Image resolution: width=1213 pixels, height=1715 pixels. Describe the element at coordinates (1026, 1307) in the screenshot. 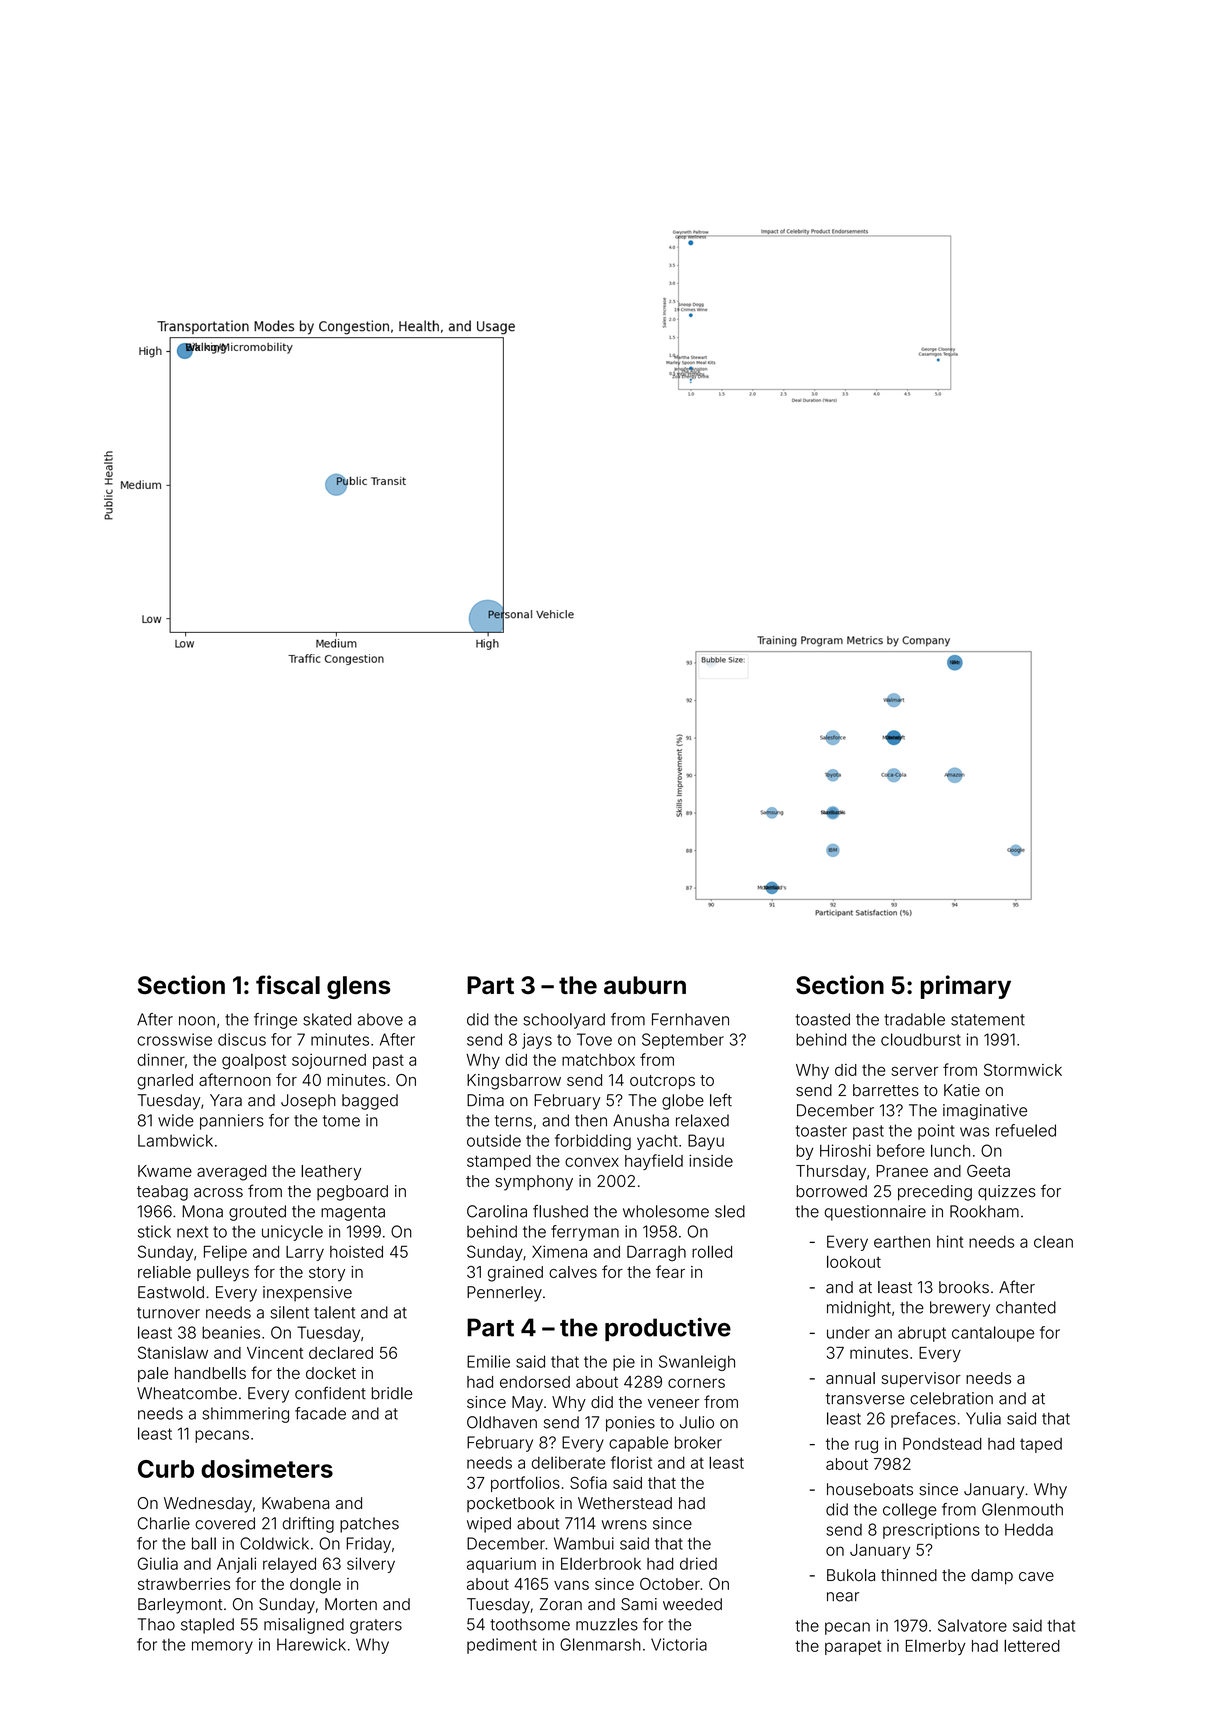

I see `chanted` at that location.
